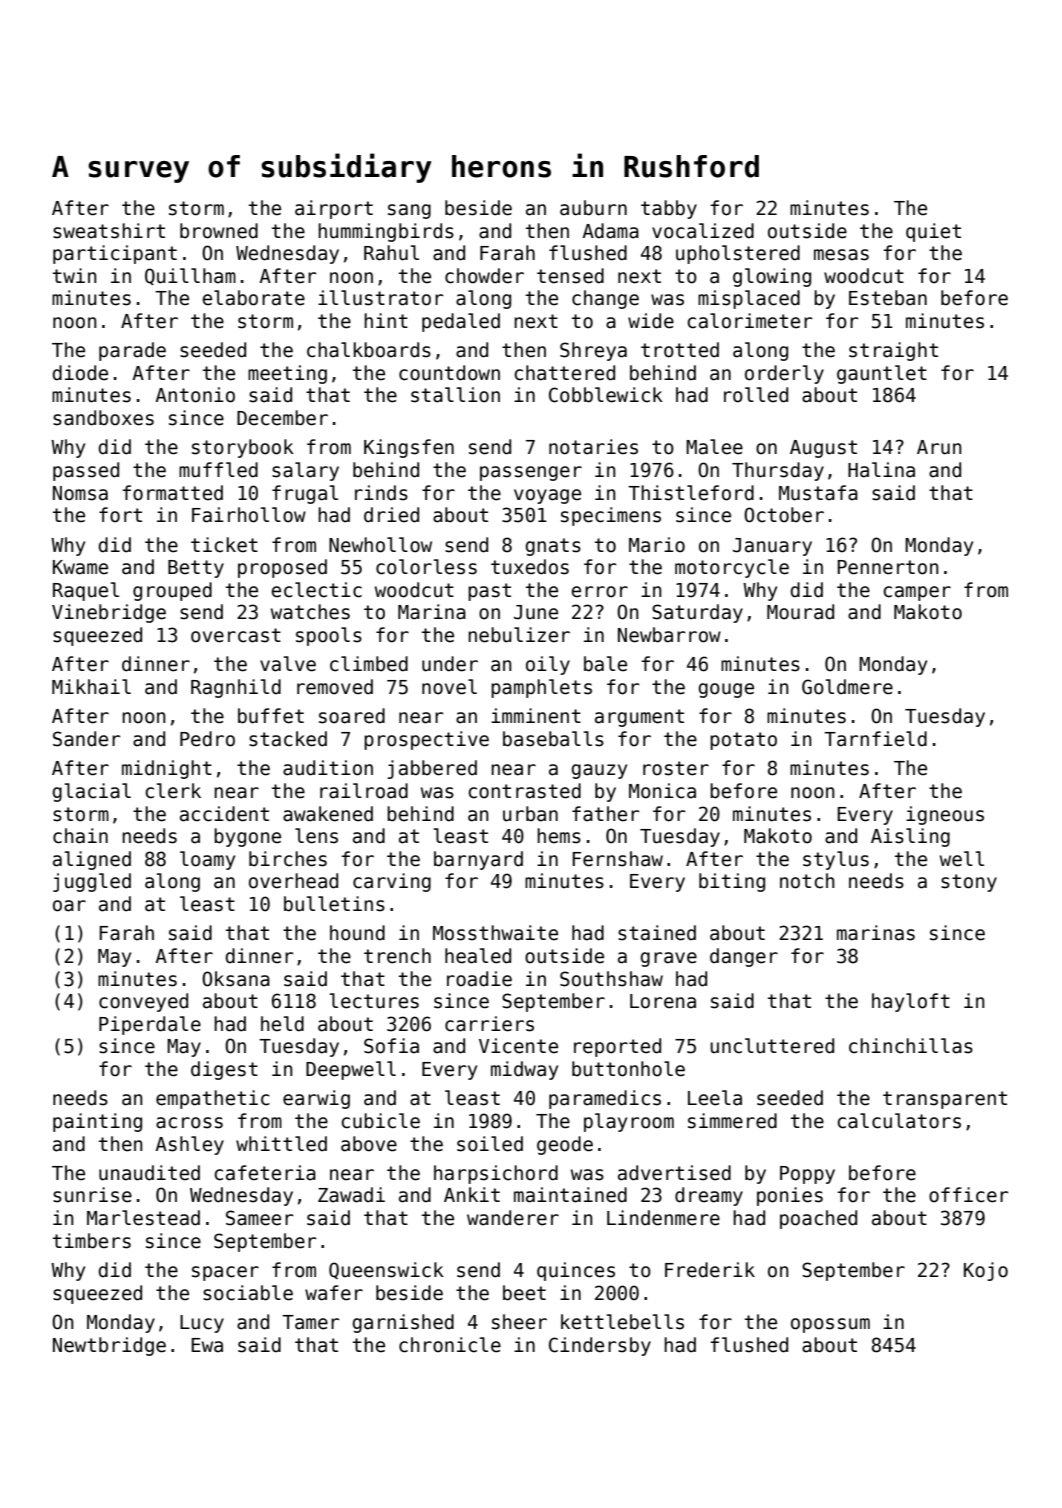  I want to click on chronicle, so click(450, 1345).
